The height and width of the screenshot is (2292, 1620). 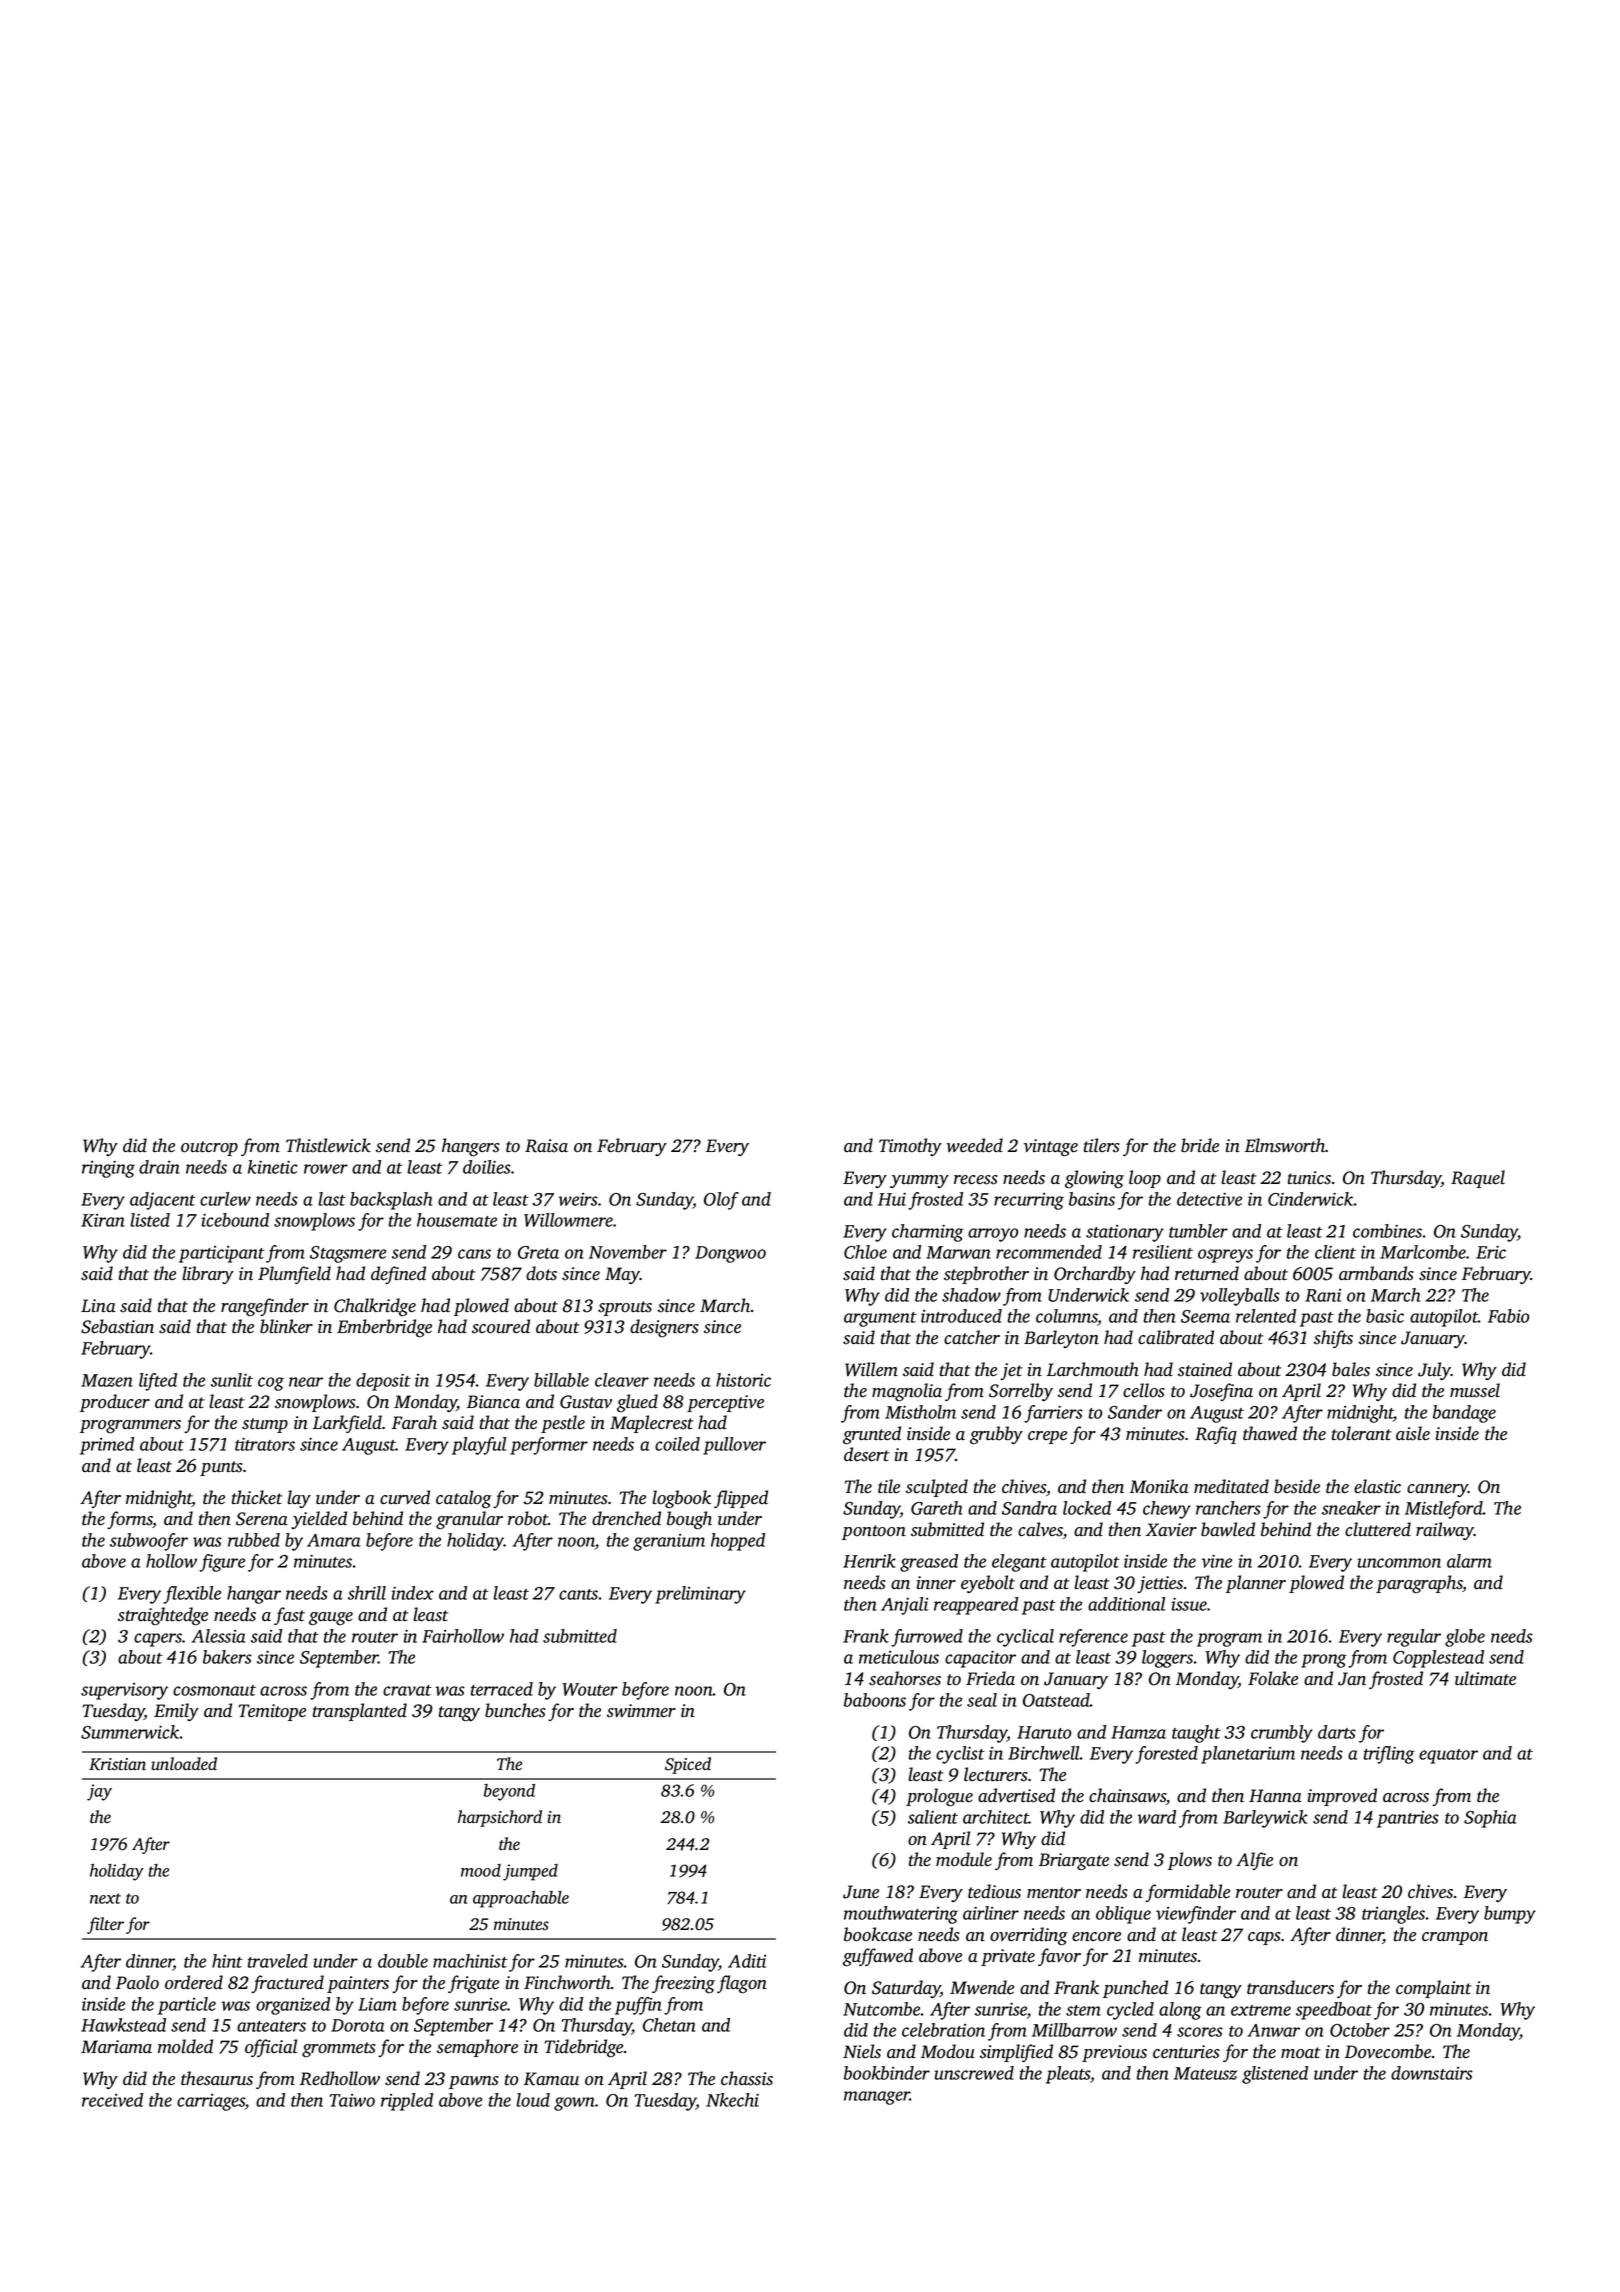 What do you see at coordinates (502, 1689) in the screenshot?
I see `terraced` at bounding box center [502, 1689].
